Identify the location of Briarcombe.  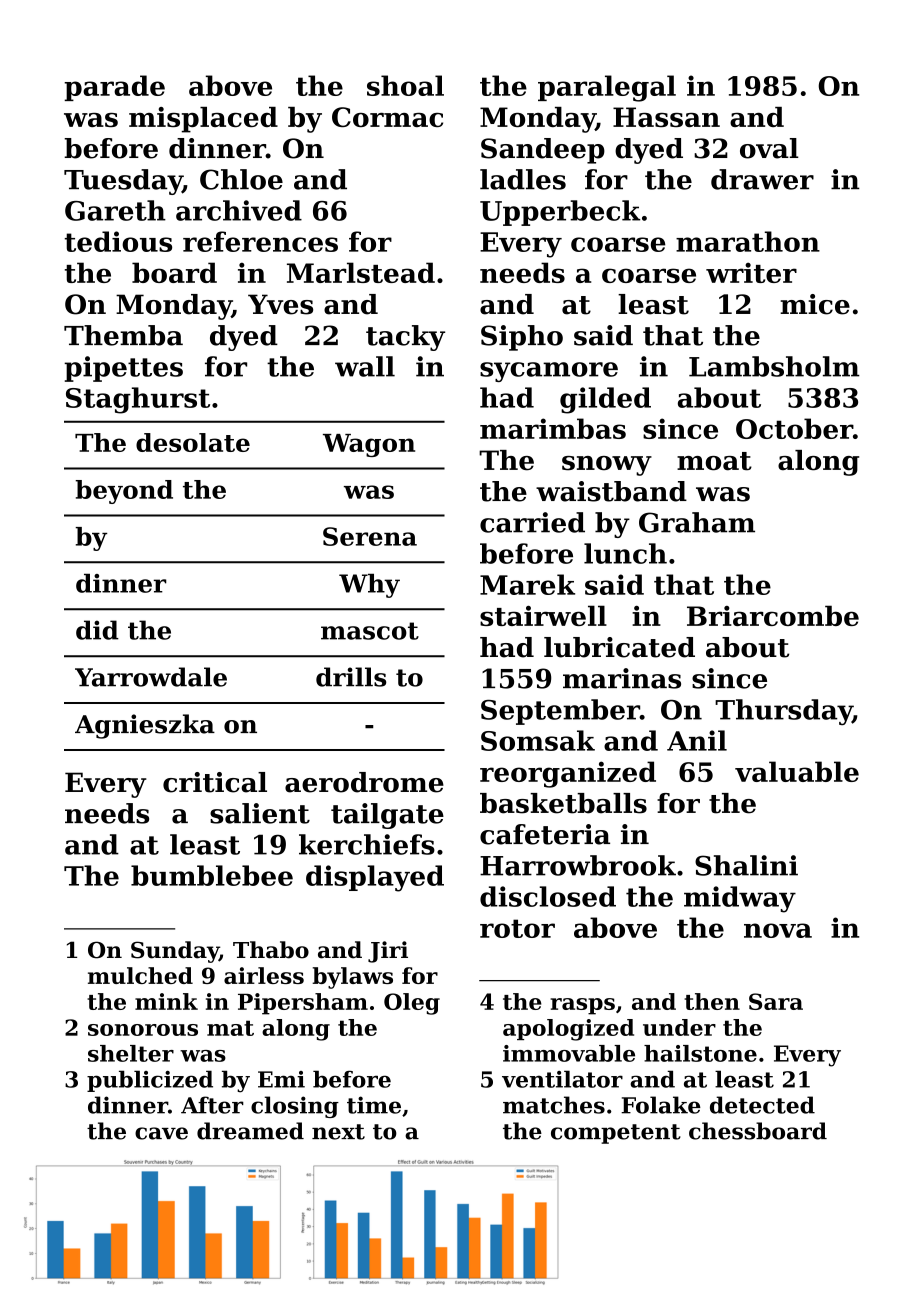
(773, 615).
